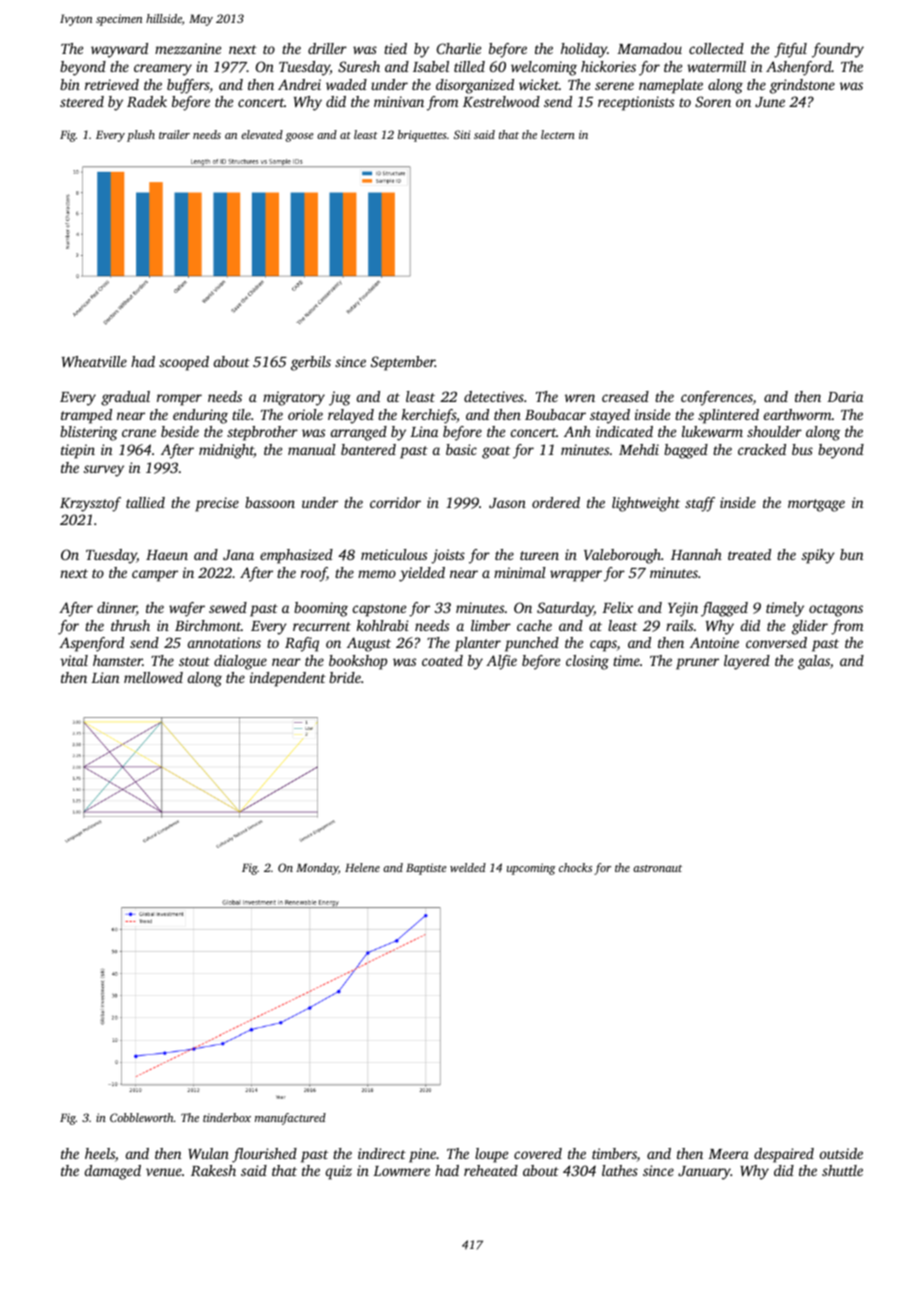  I want to click on Soren, so click(713, 101).
